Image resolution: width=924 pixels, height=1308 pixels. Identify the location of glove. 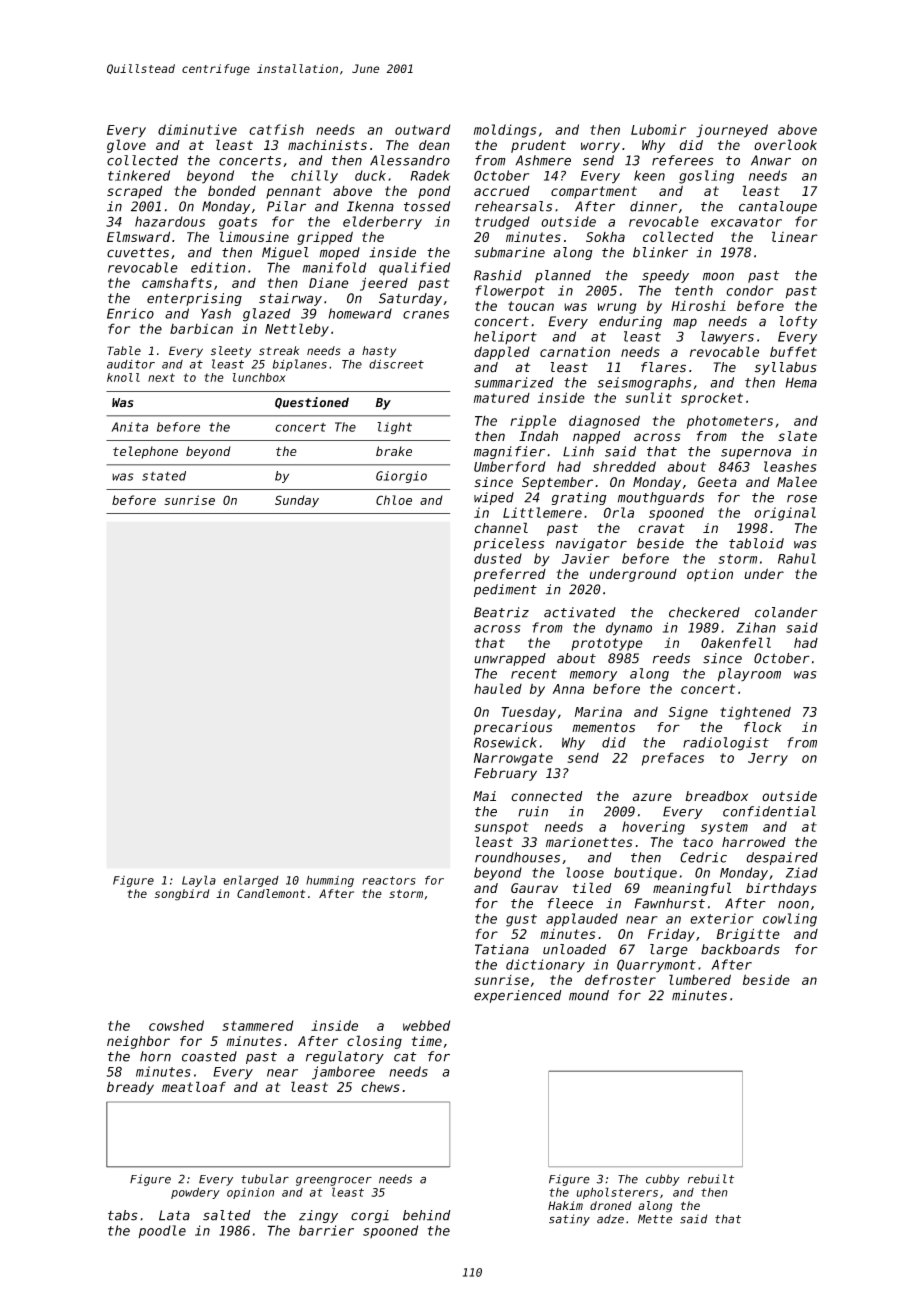
(126, 146).
